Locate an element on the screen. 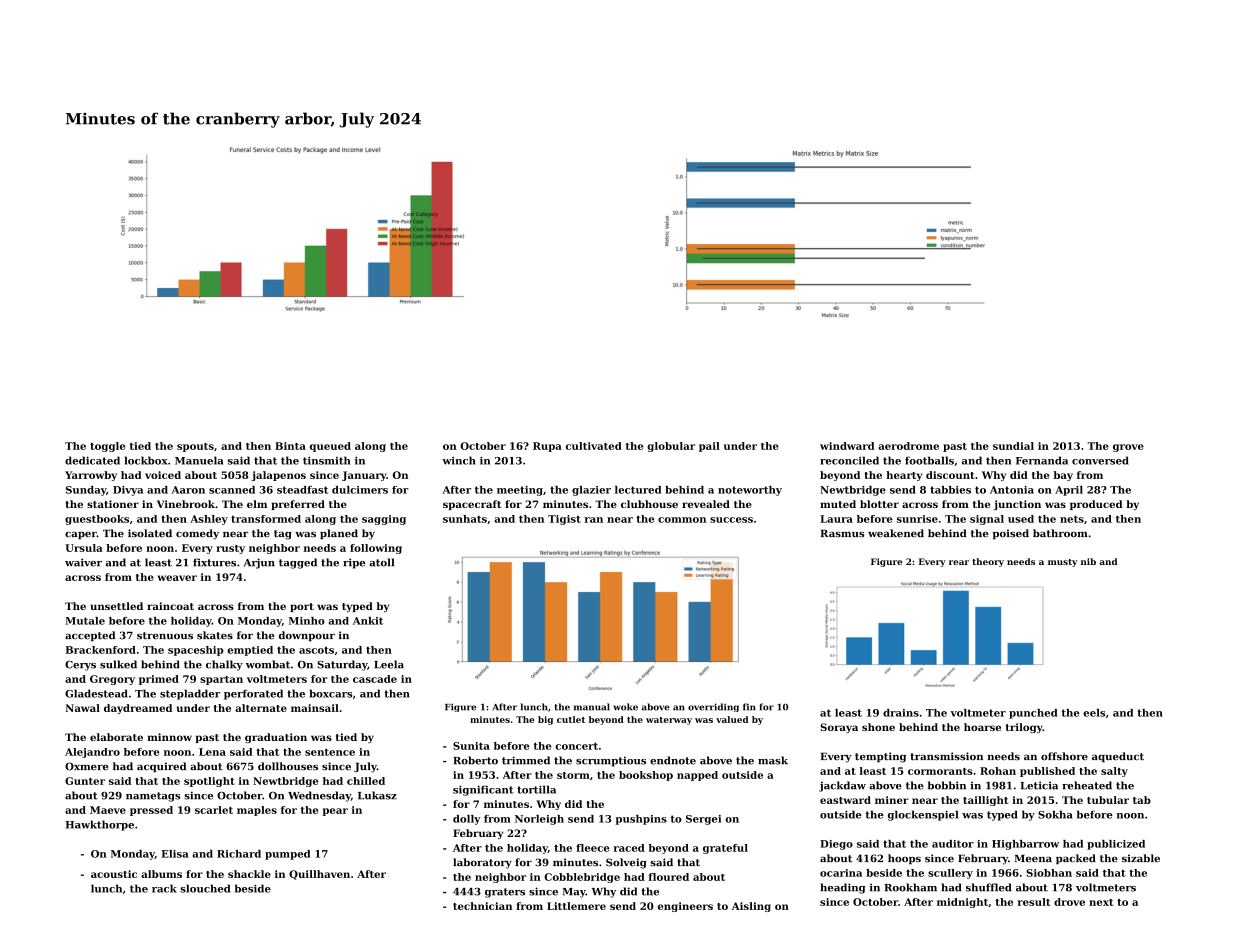 The image size is (1233, 952). Ankit is located at coordinates (368, 621).
